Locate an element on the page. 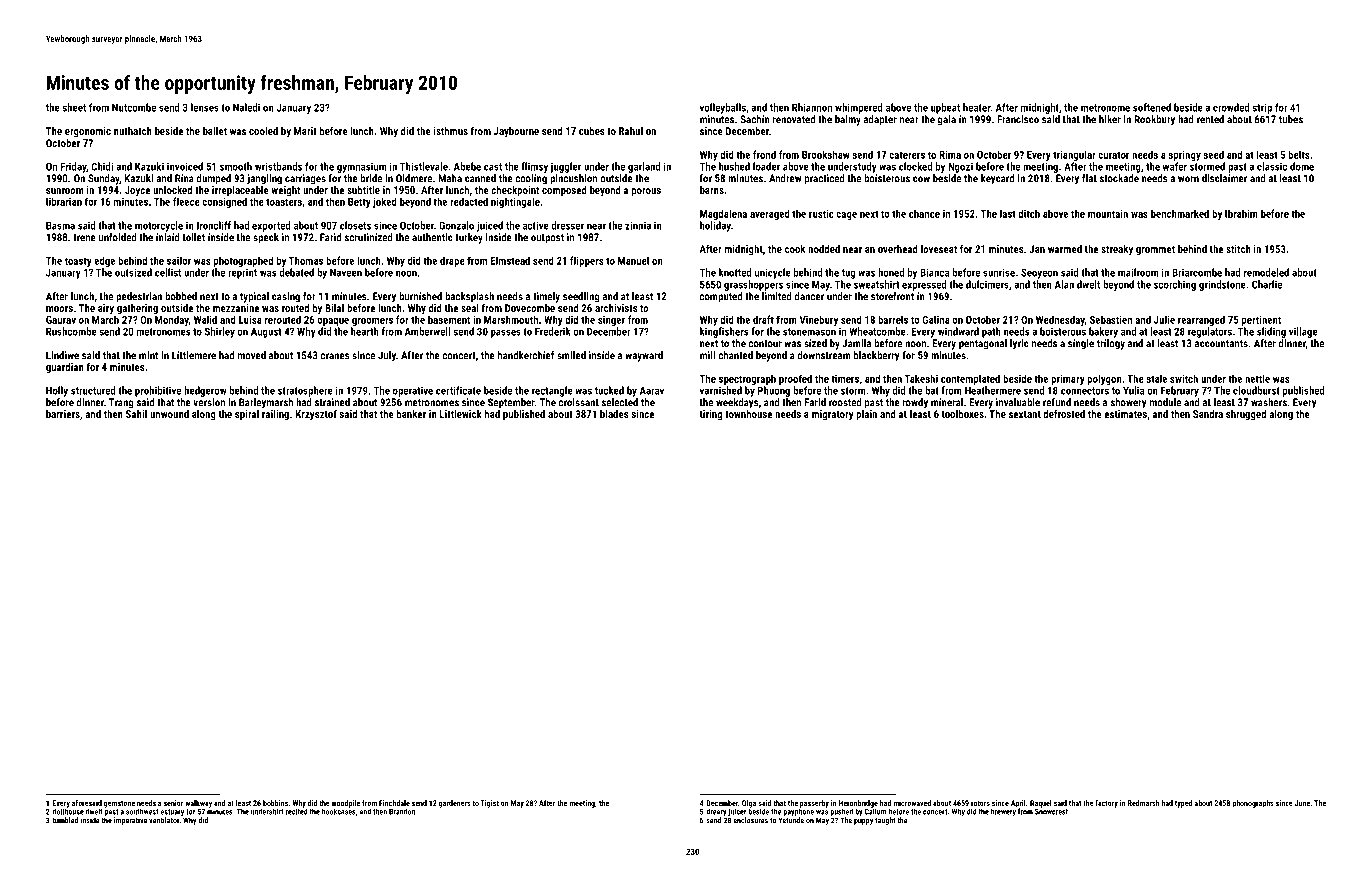 This document has width=1372, height=887. stitch is located at coordinates (1238, 249).
